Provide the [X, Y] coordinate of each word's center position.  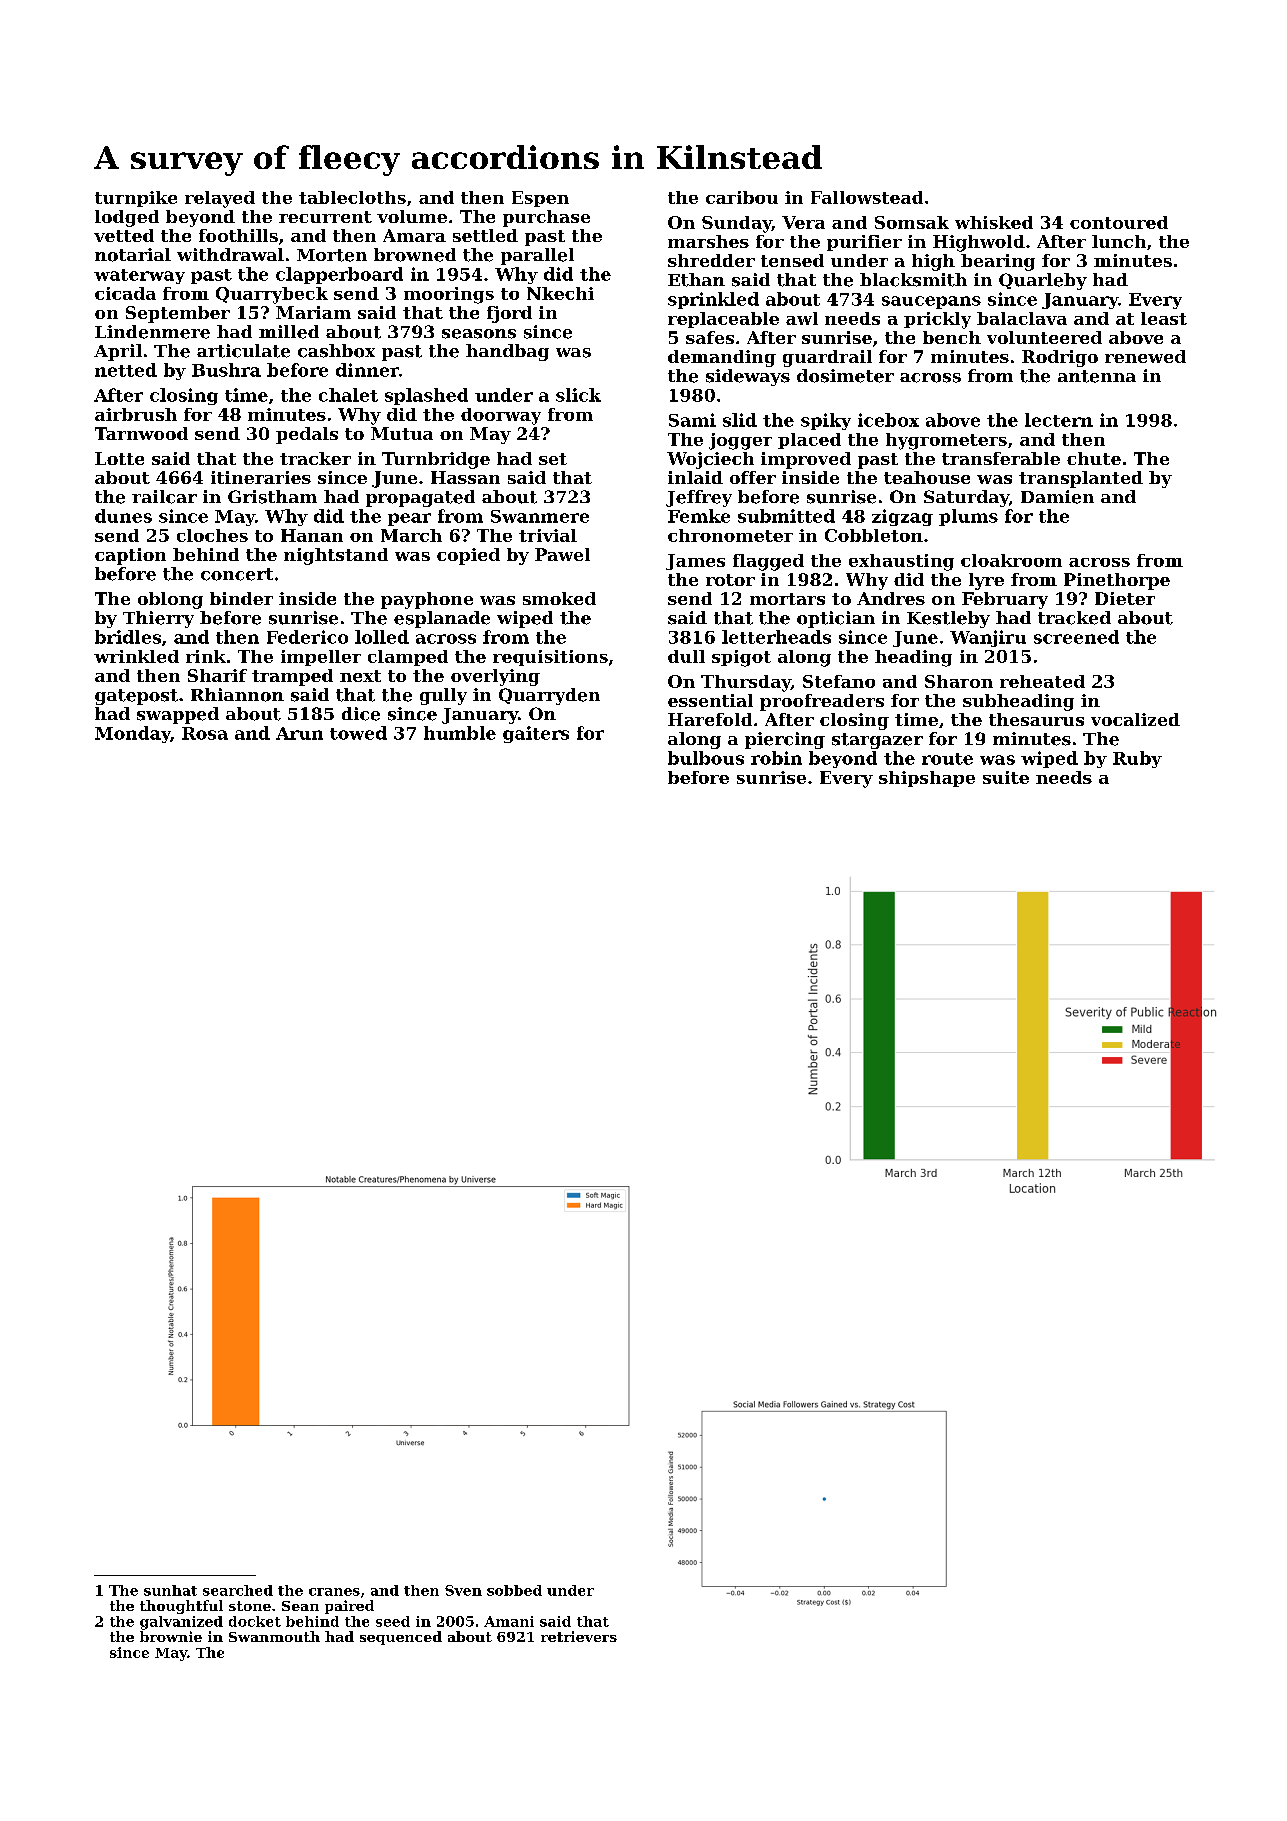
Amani [509, 1621]
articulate [243, 351]
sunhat [170, 1590]
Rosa [205, 733]
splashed [426, 396]
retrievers [579, 1636]
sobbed [514, 1590]
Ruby [1137, 759]
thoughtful [181, 1607]
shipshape [927, 779]
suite [1006, 777]
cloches [212, 535]
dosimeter [845, 376]
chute [1094, 458]
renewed [1145, 356]
